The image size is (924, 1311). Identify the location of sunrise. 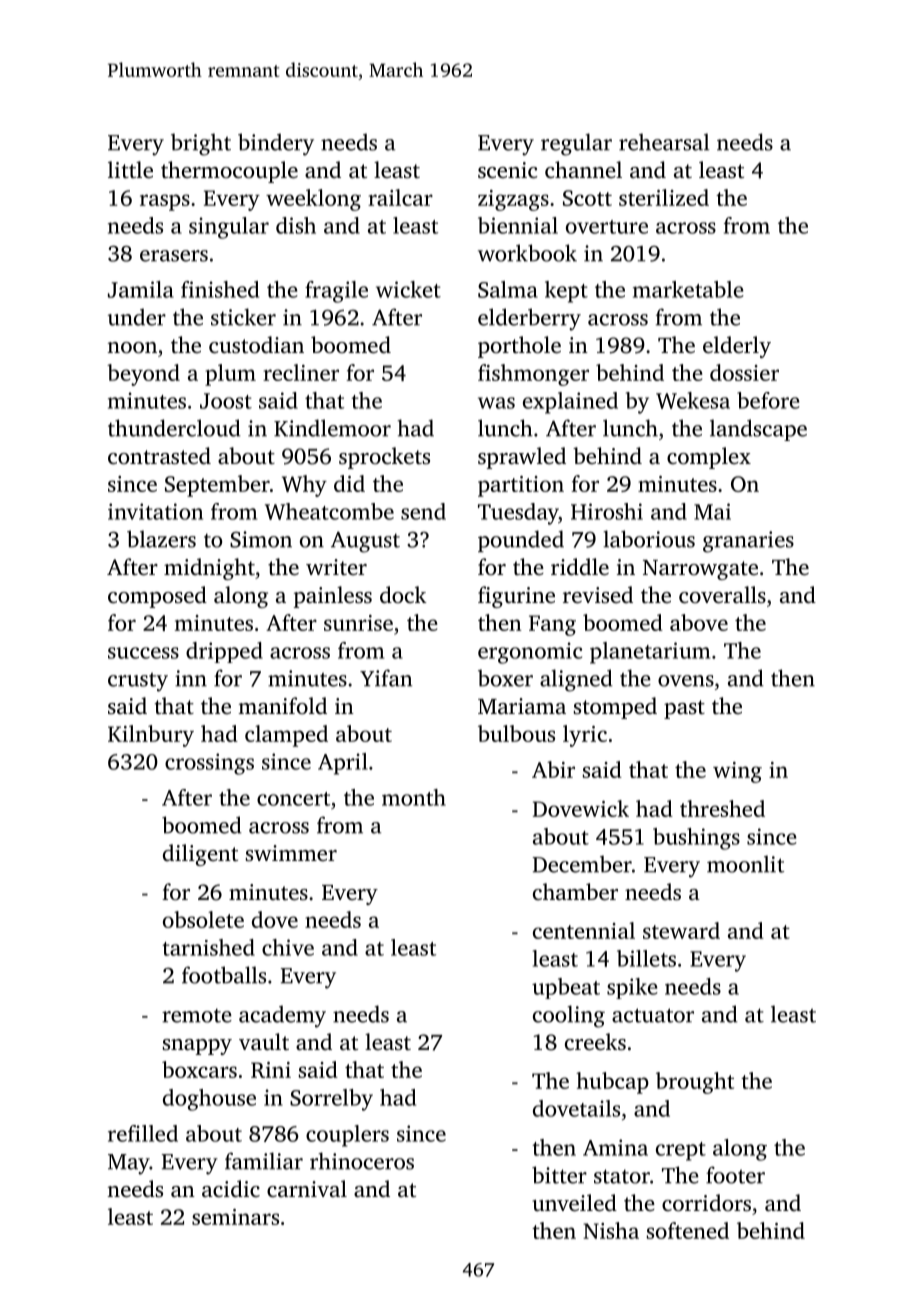
(358, 623).
